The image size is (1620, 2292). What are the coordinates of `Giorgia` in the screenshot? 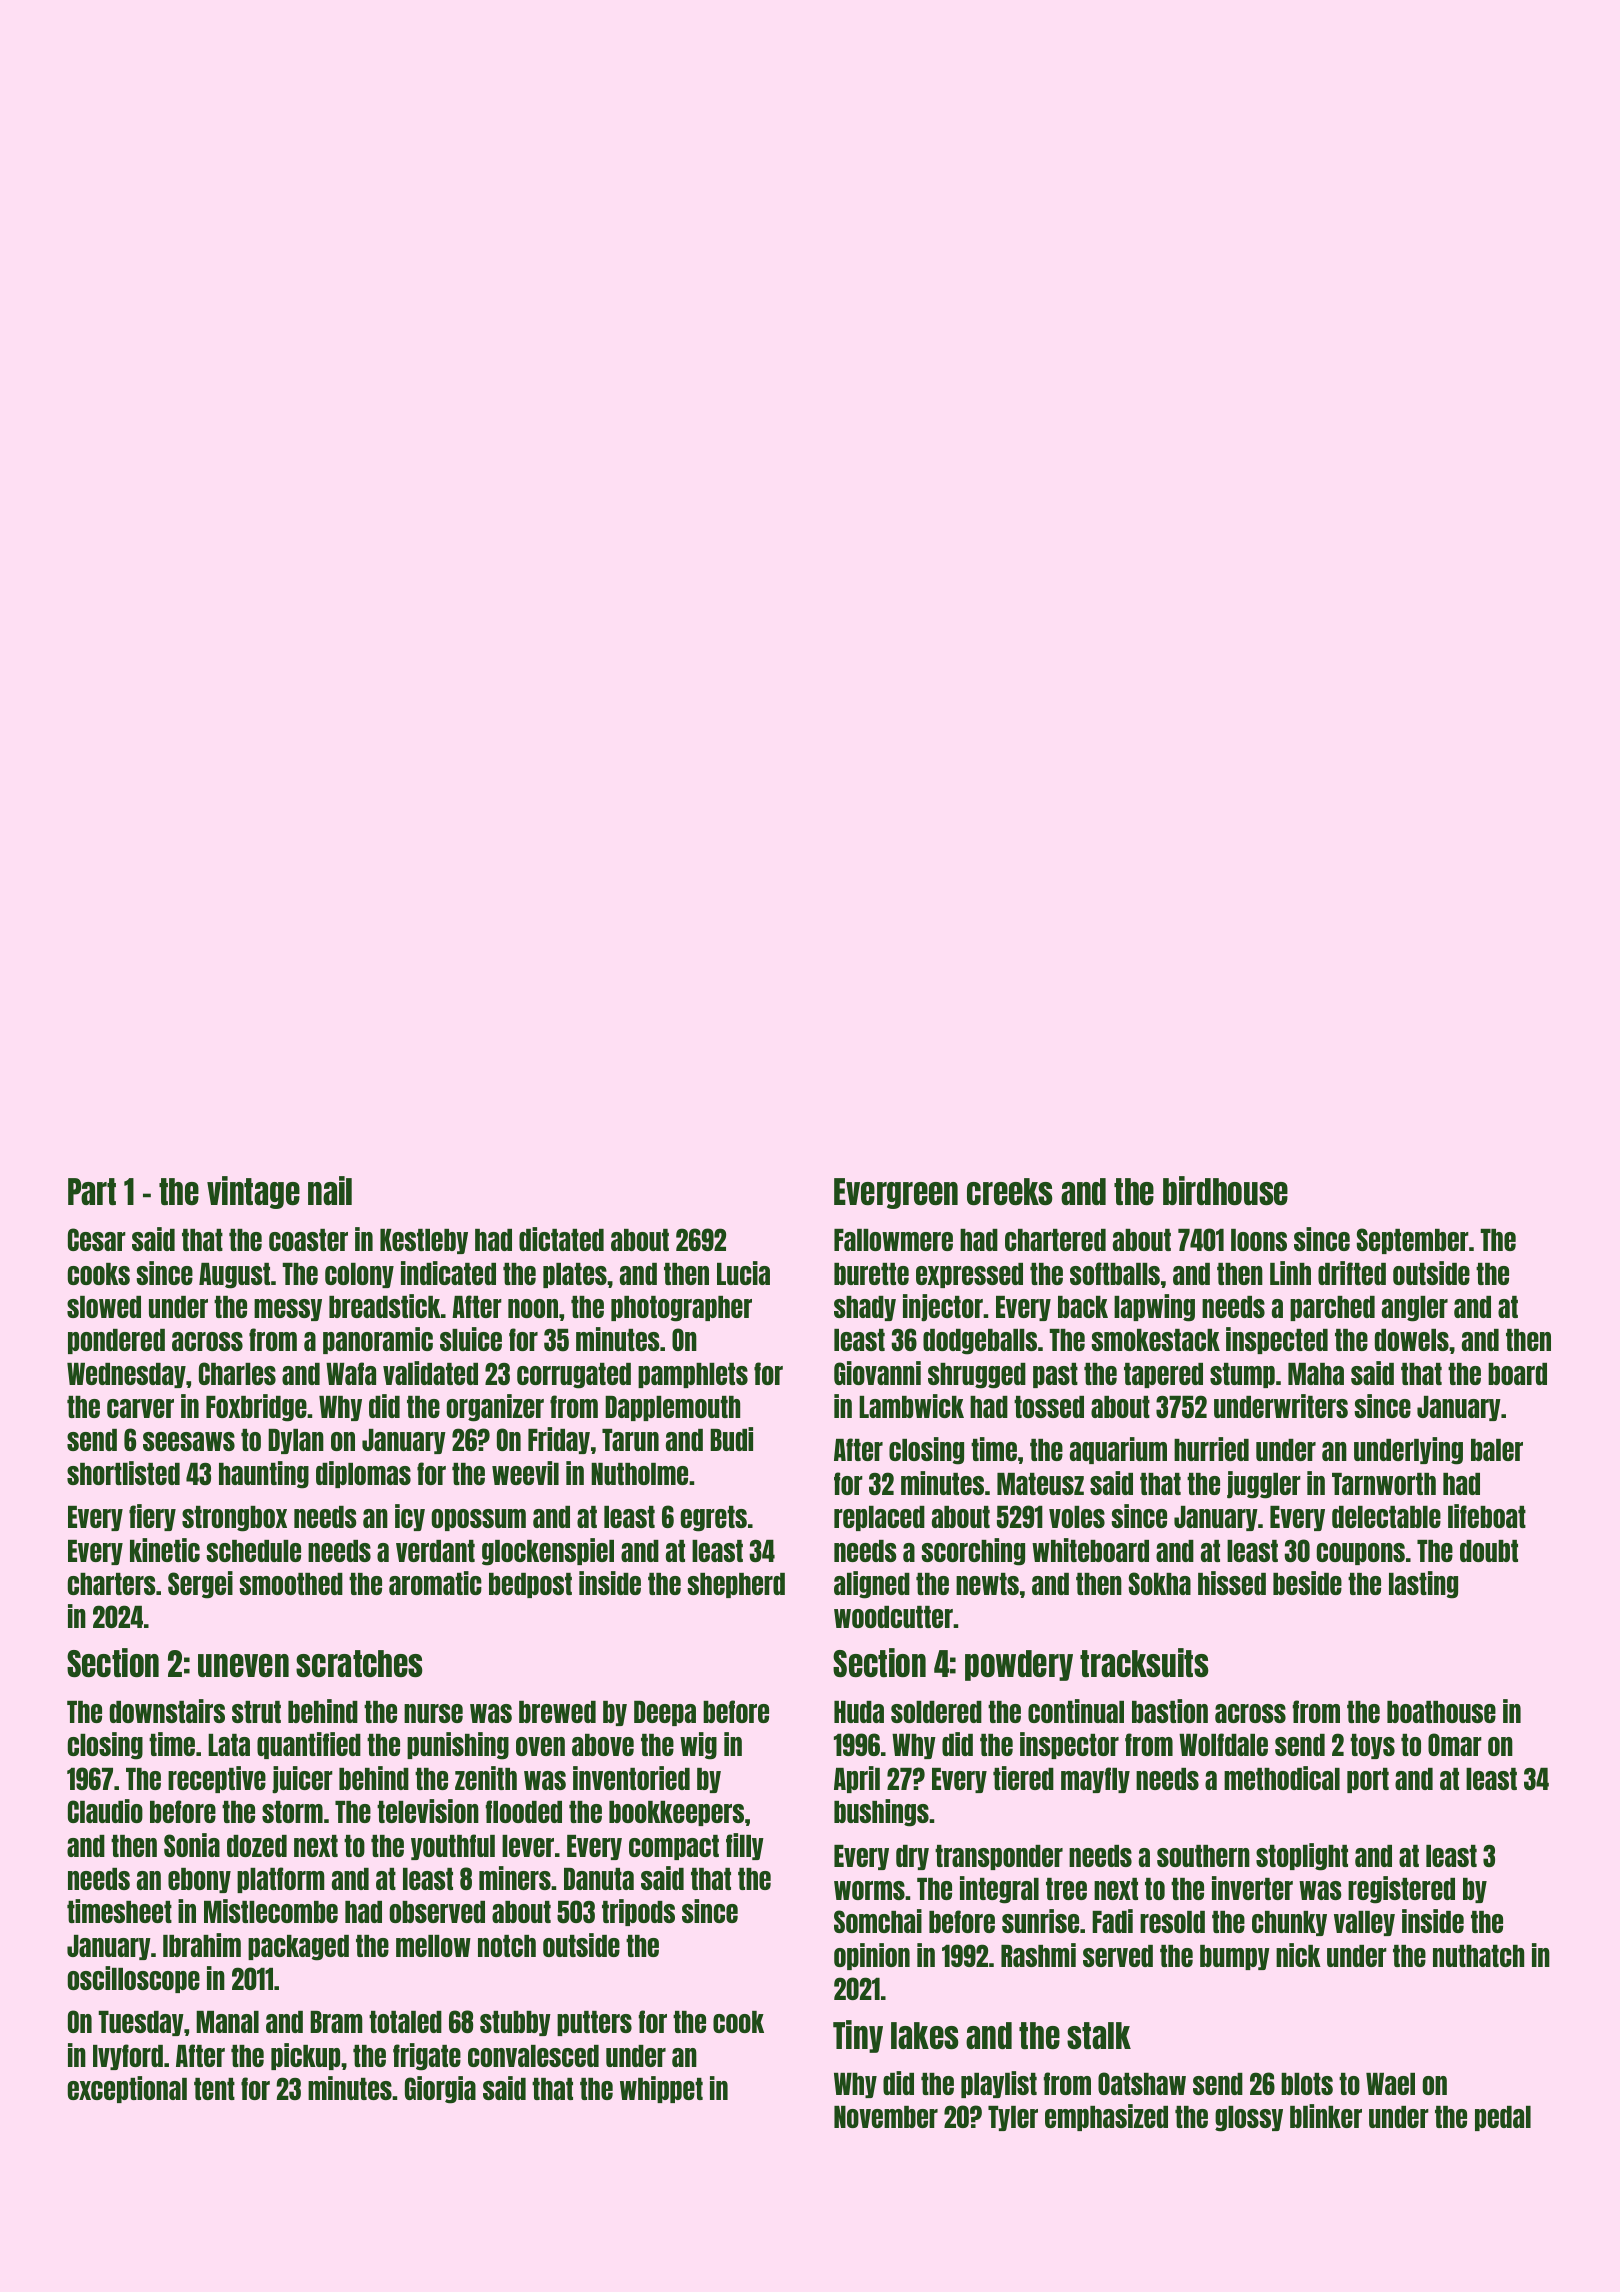 It's located at (440, 2090).
